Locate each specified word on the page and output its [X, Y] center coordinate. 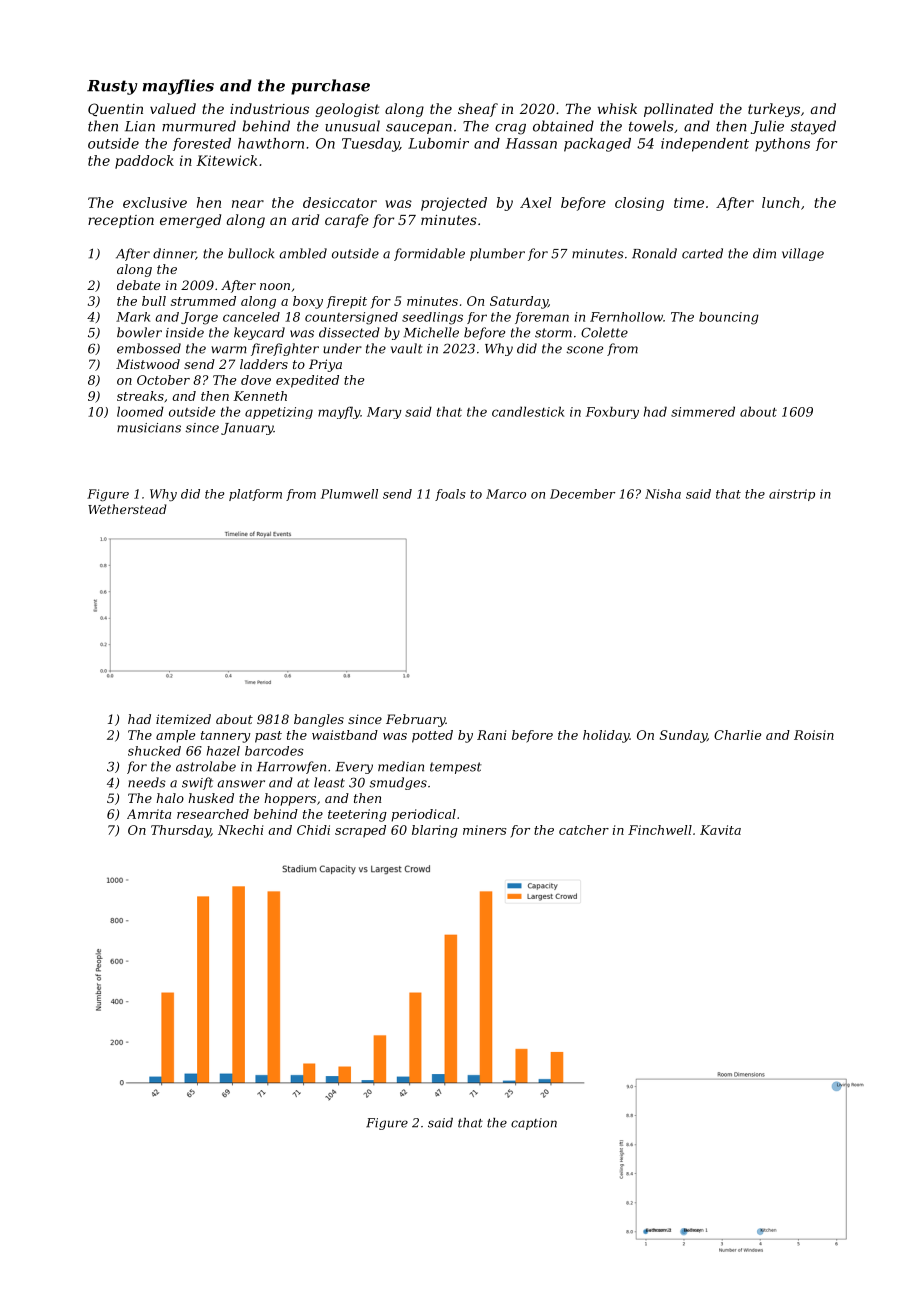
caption [534, 1124]
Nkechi [240, 830]
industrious [269, 108]
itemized [183, 719]
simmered [703, 411]
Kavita [720, 830]
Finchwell [660, 830]
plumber [497, 254]
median [401, 766]
